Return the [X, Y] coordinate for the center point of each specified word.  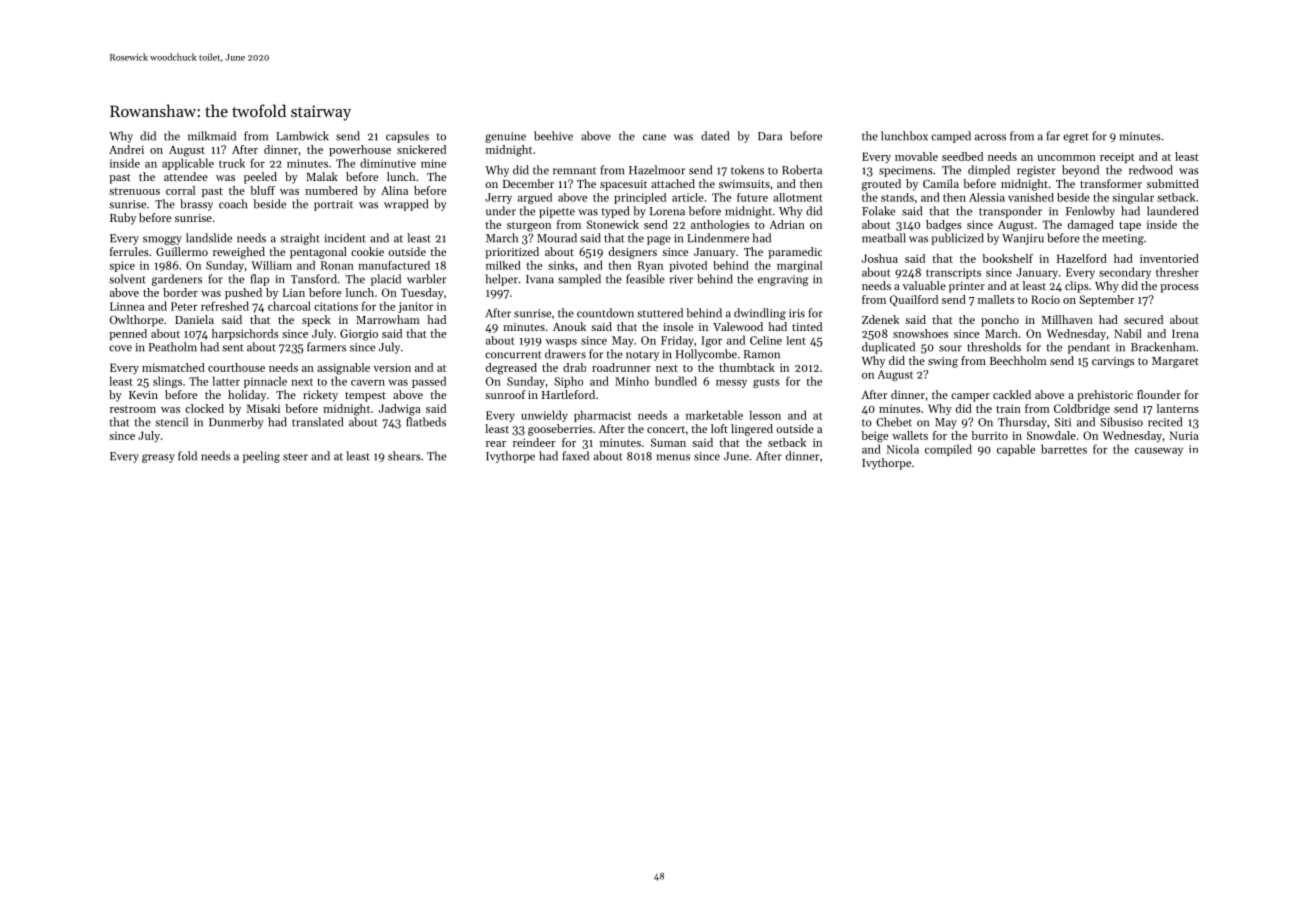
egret [1076, 138]
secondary [1125, 273]
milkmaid [212, 136]
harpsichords [245, 334]
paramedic [795, 253]
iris [797, 313]
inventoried [1169, 258]
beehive [553, 136]
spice [122, 266]
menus [673, 457]
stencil [171, 422]
